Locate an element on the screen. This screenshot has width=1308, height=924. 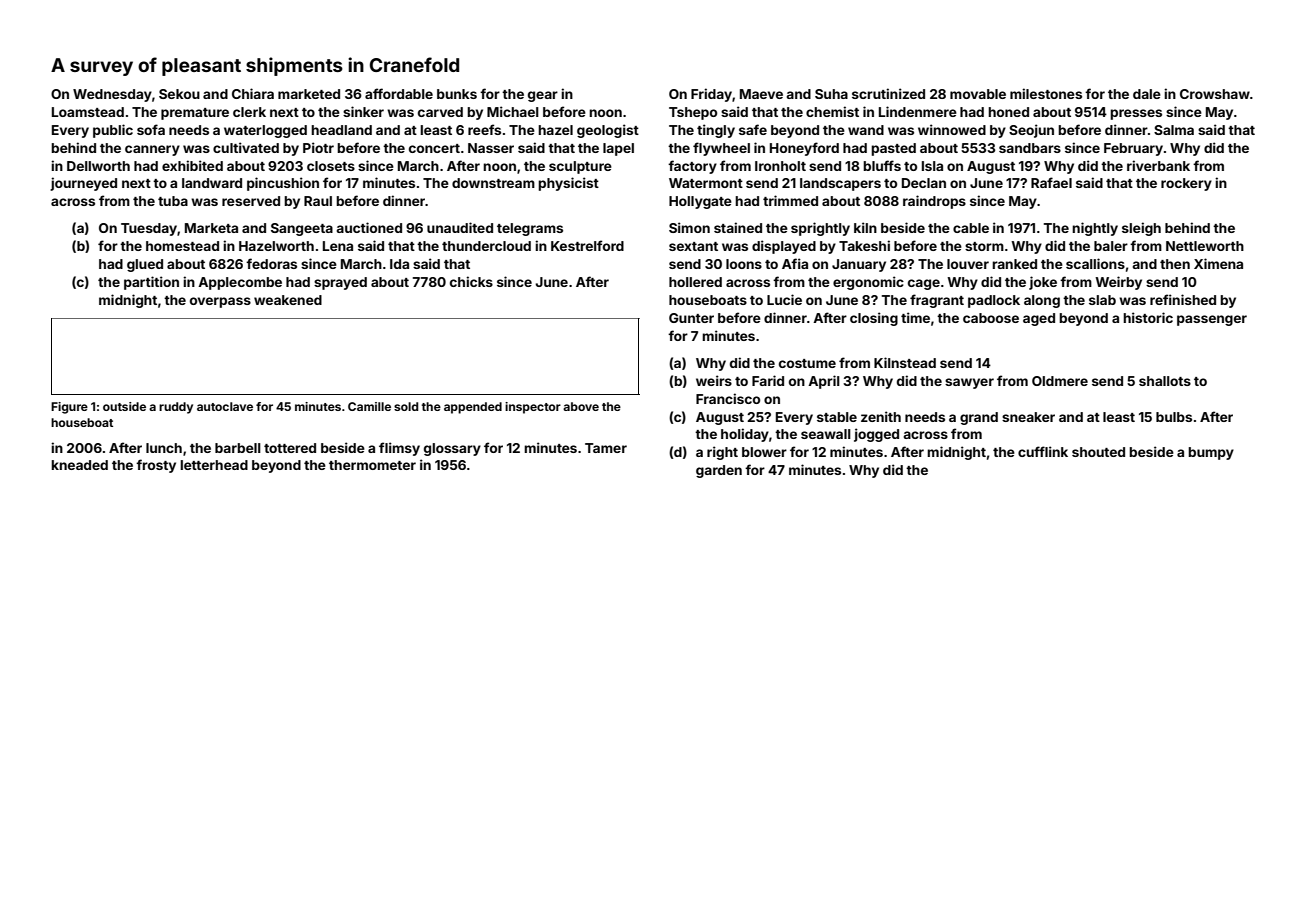
ruddy is located at coordinates (176, 408).
